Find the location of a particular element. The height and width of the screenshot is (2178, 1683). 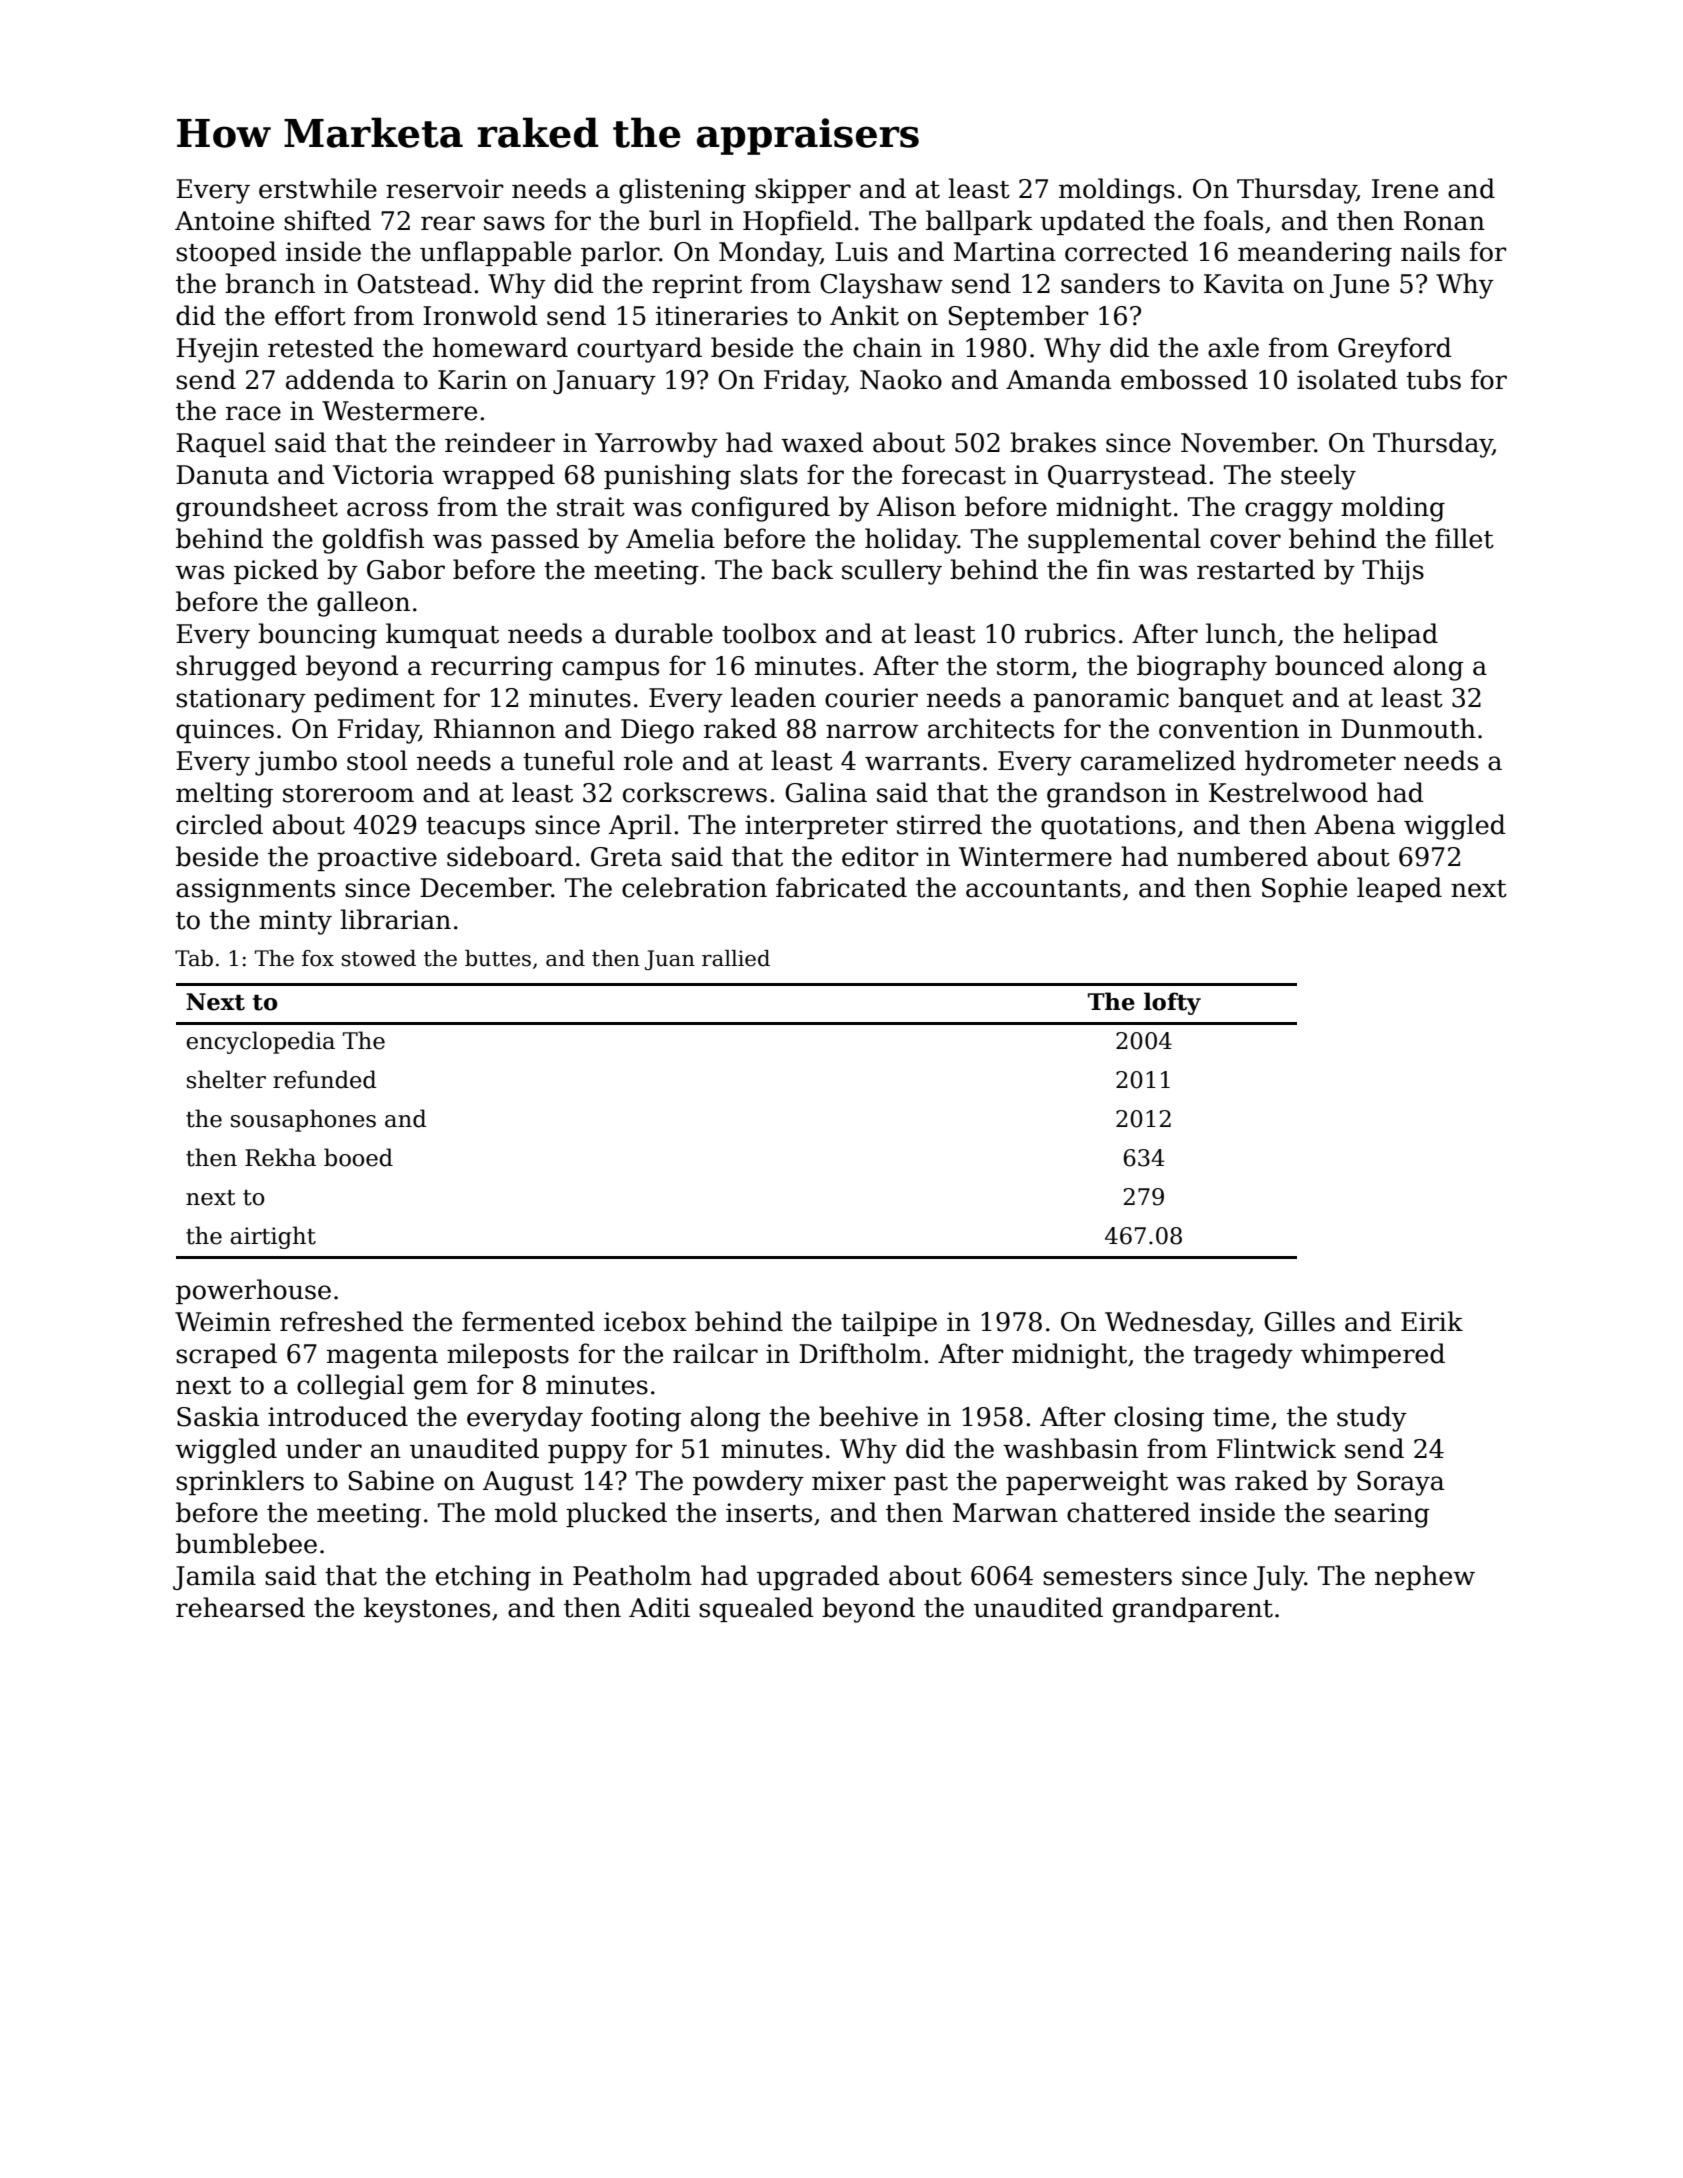

Sophie is located at coordinates (1304, 889).
